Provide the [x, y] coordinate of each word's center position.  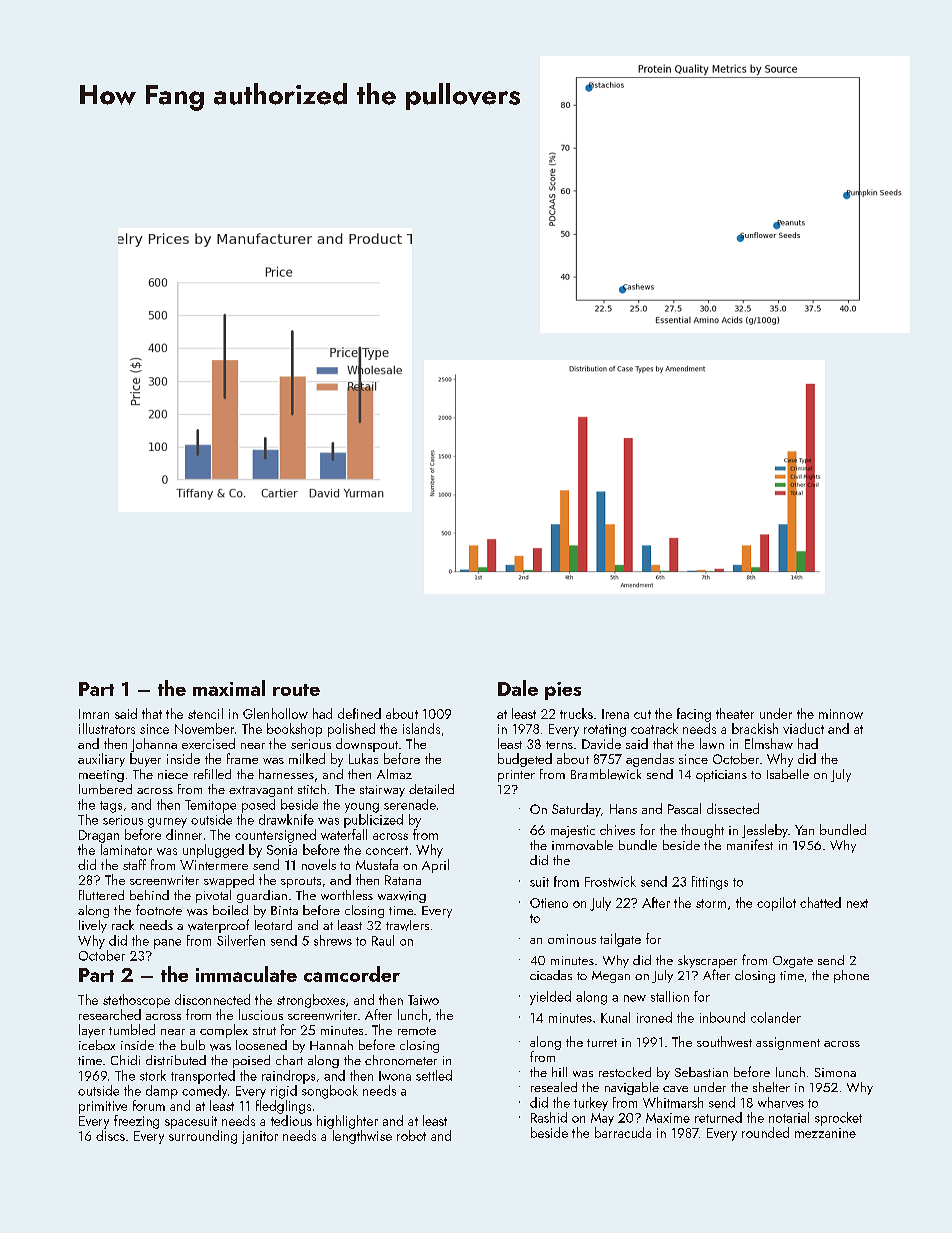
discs [110, 1135]
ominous [572, 939]
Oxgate [793, 962]
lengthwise [362, 1137]
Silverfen [241, 940]
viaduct [803, 728]
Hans [623, 809]
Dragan [99, 836]
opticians [721, 776]
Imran [94, 714]
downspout [367, 745]
